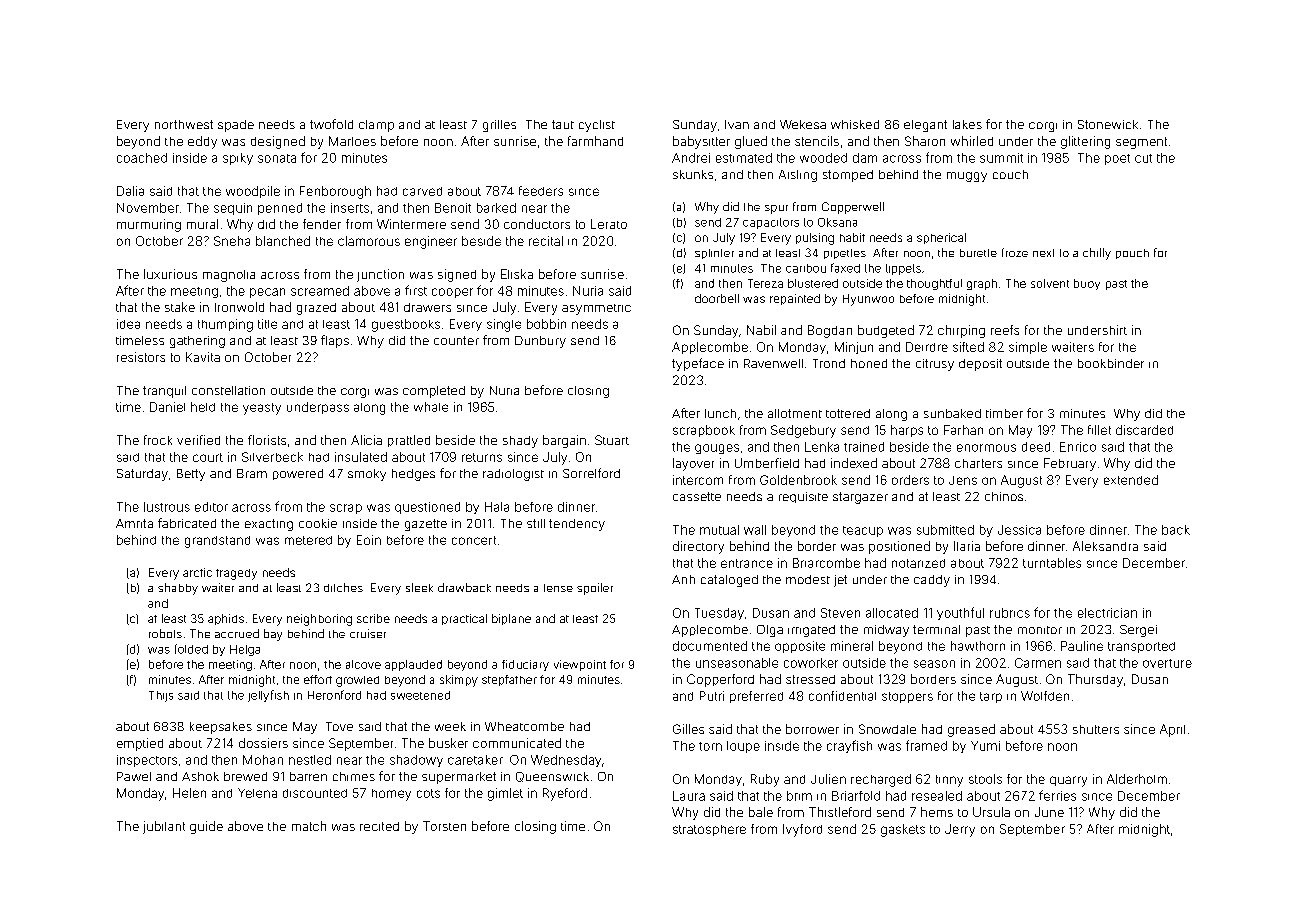  Describe the element at coordinates (236, 574) in the image. I see `tragedy` at that location.
